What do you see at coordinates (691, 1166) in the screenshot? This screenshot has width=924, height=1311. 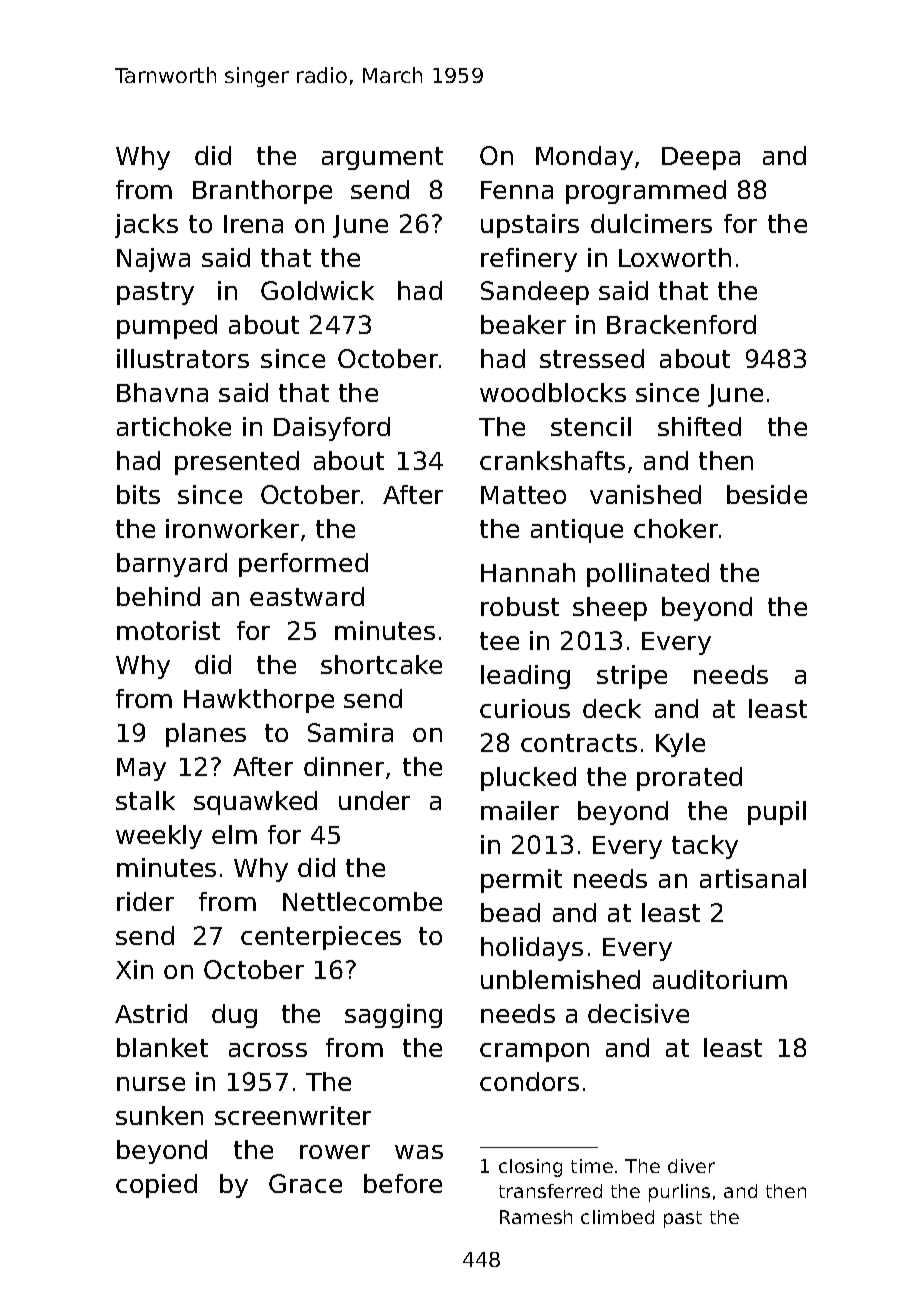 I see `diver` at bounding box center [691, 1166].
